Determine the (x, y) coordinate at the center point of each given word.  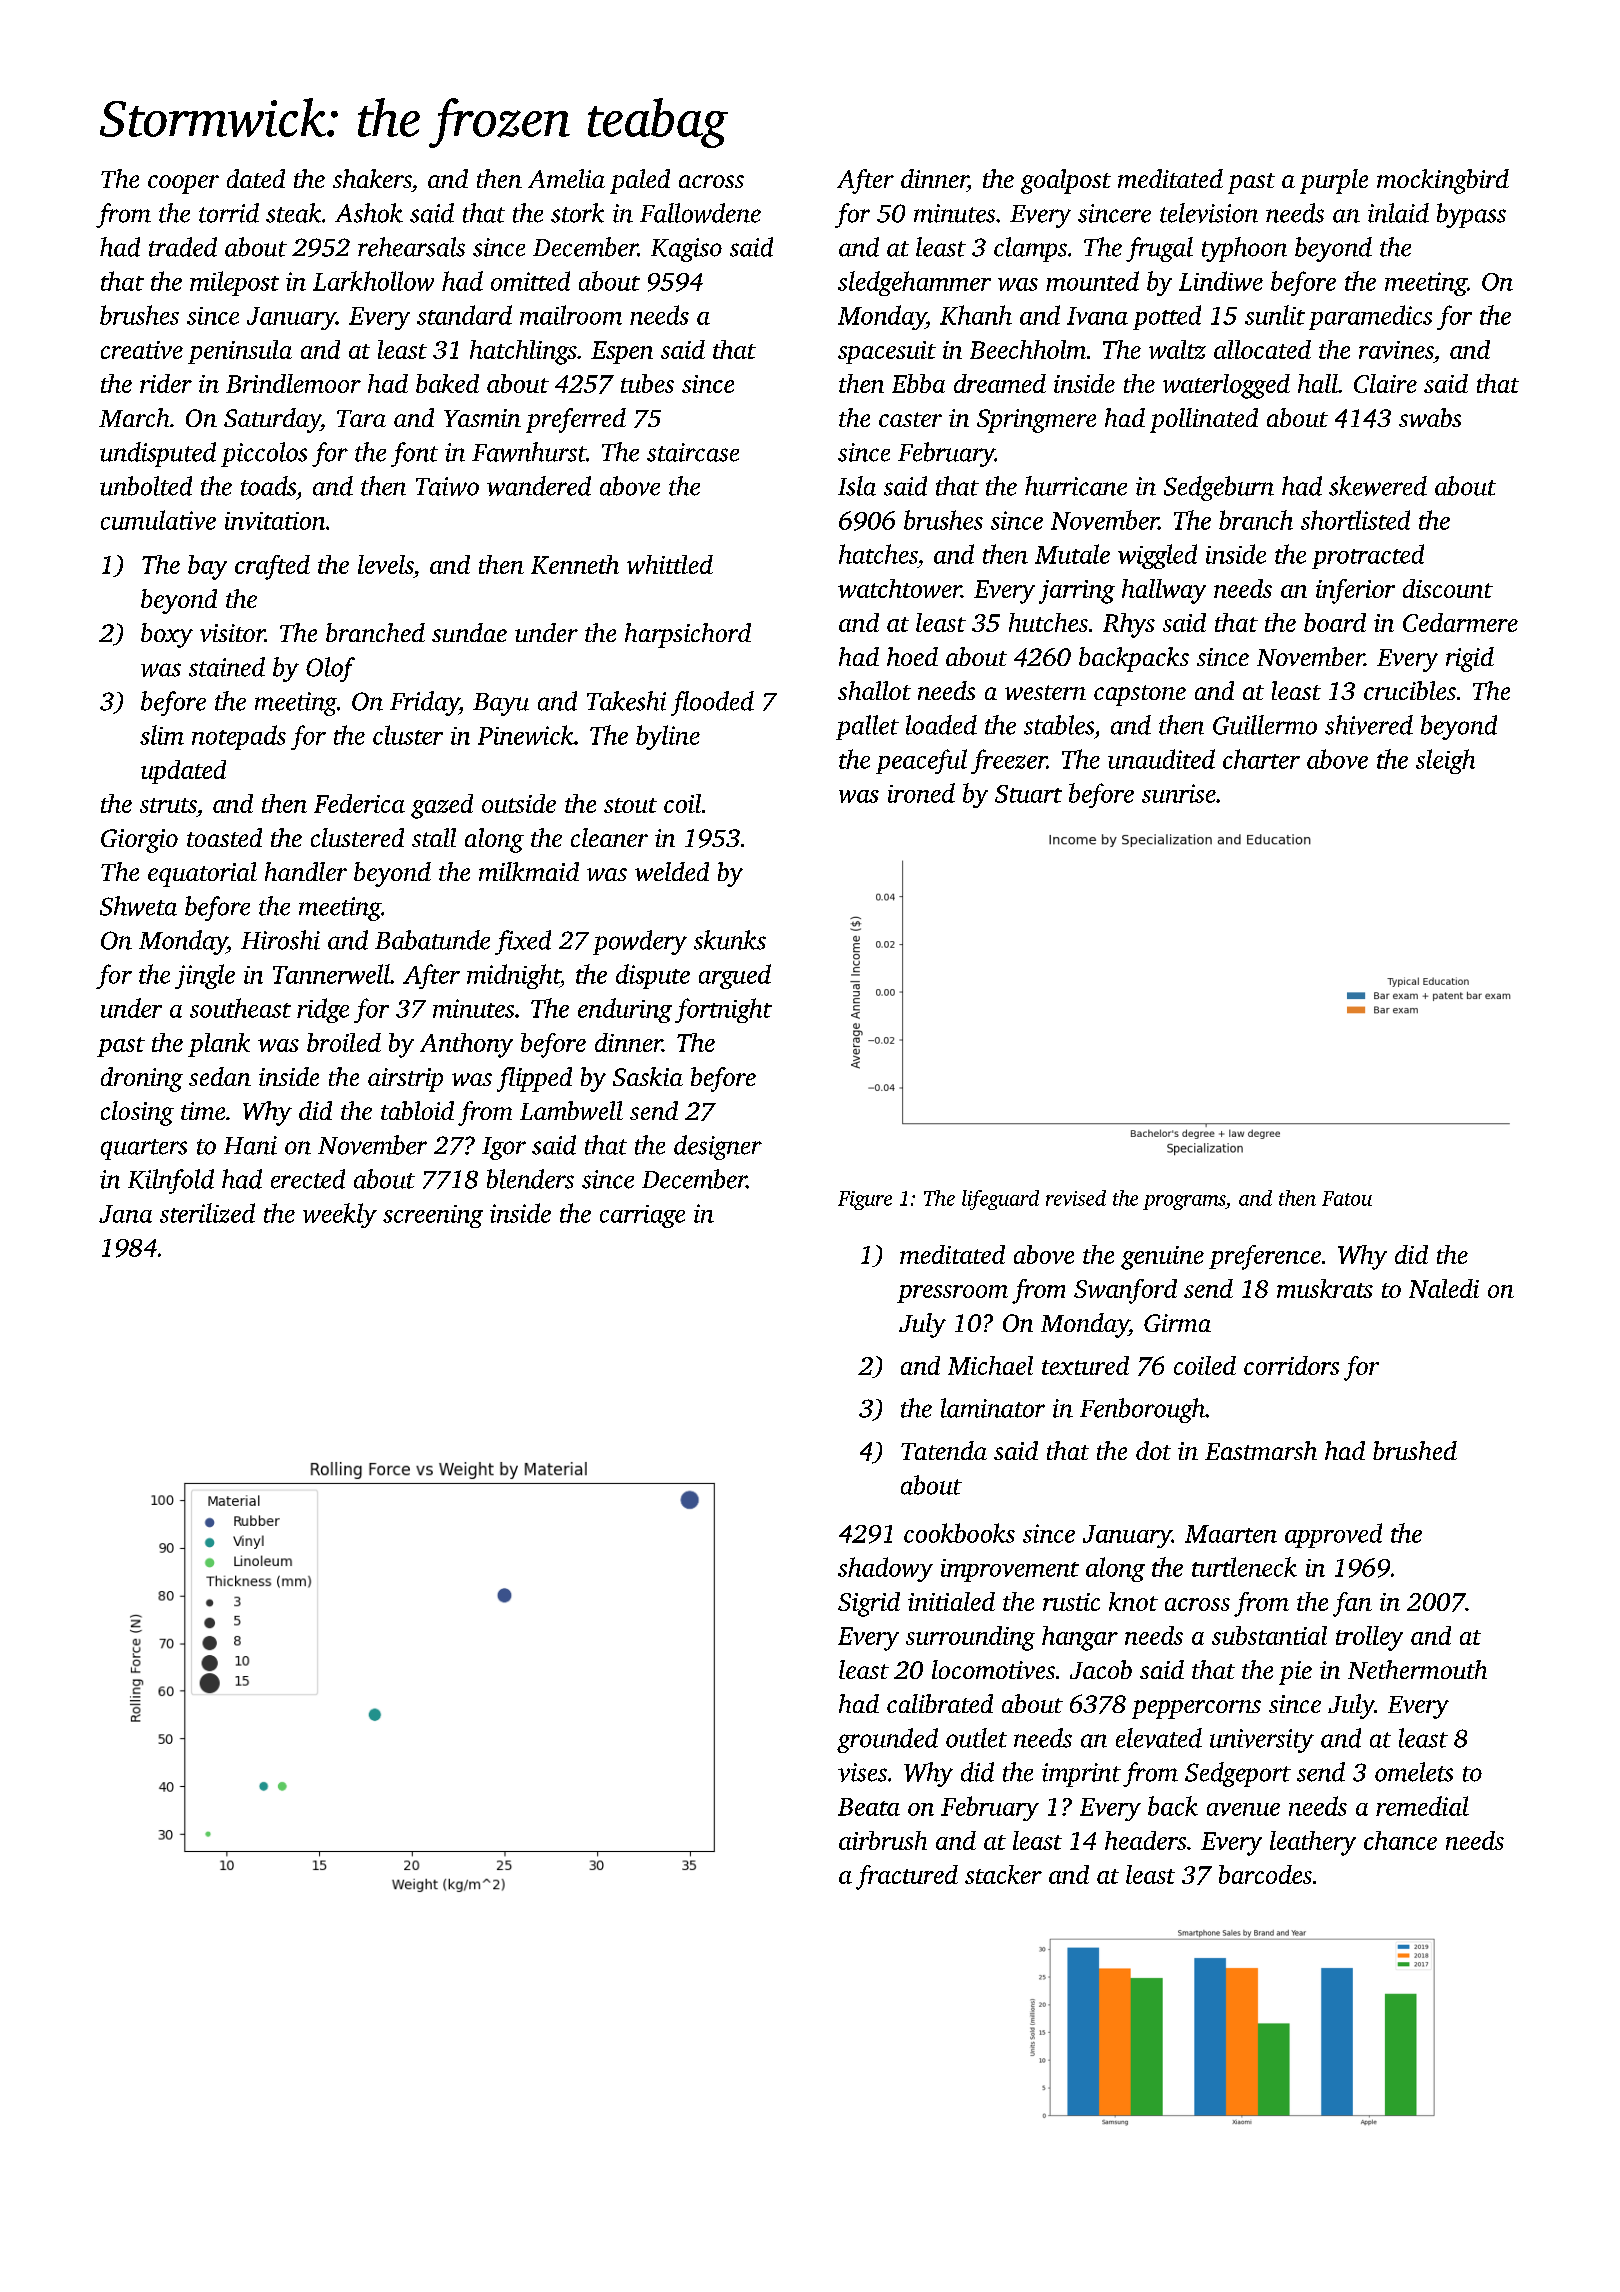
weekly (340, 1215)
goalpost (1066, 181)
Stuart (1028, 794)
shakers (372, 178)
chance (1400, 1840)
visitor (232, 633)
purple (1334, 181)
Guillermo (1265, 725)
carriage (642, 1216)
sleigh (1445, 761)
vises (862, 1772)
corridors (1291, 1365)
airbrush (883, 1840)
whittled (670, 564)
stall (434, 837)
